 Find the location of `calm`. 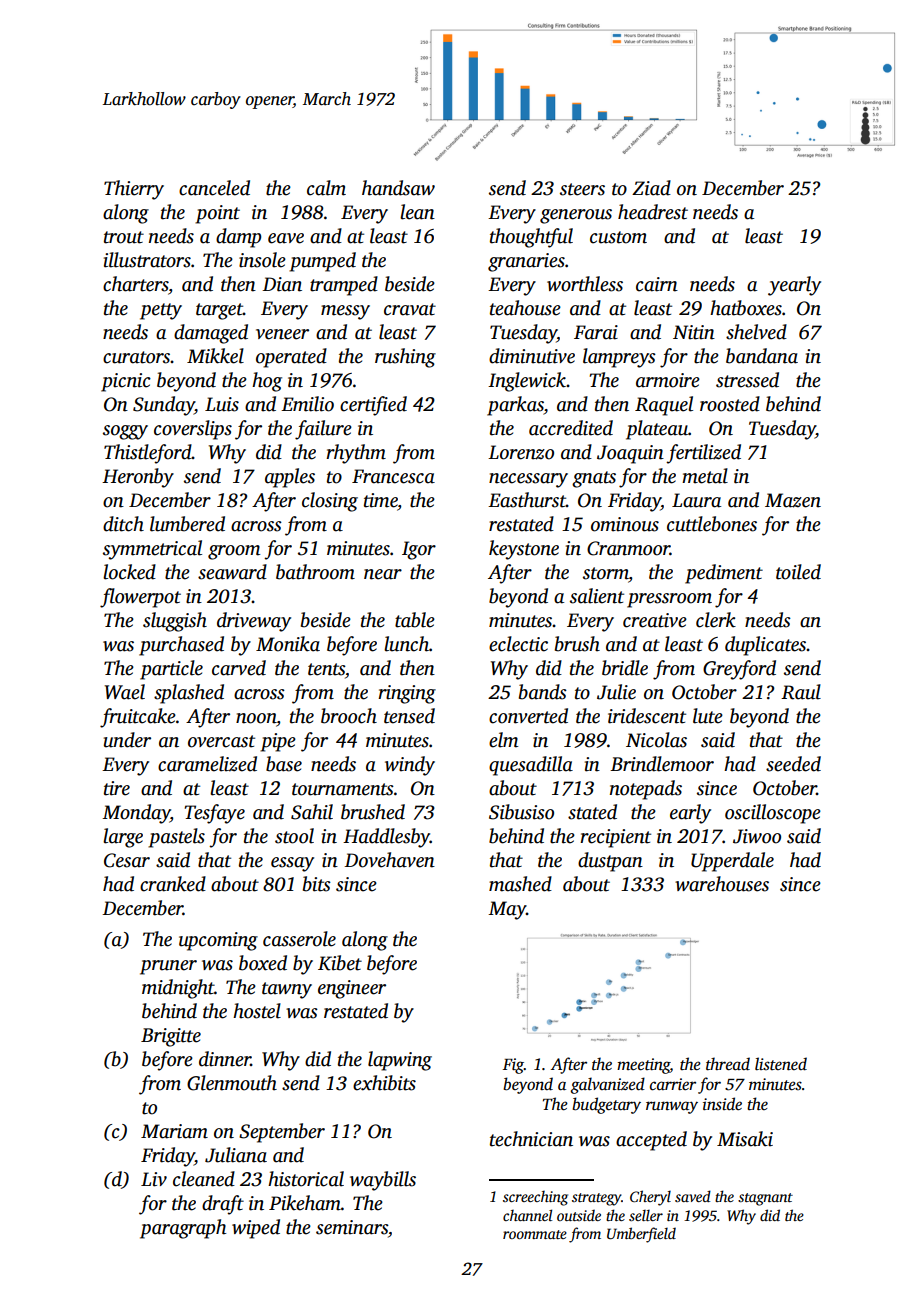

calm is located at coordinates (326, 188).
